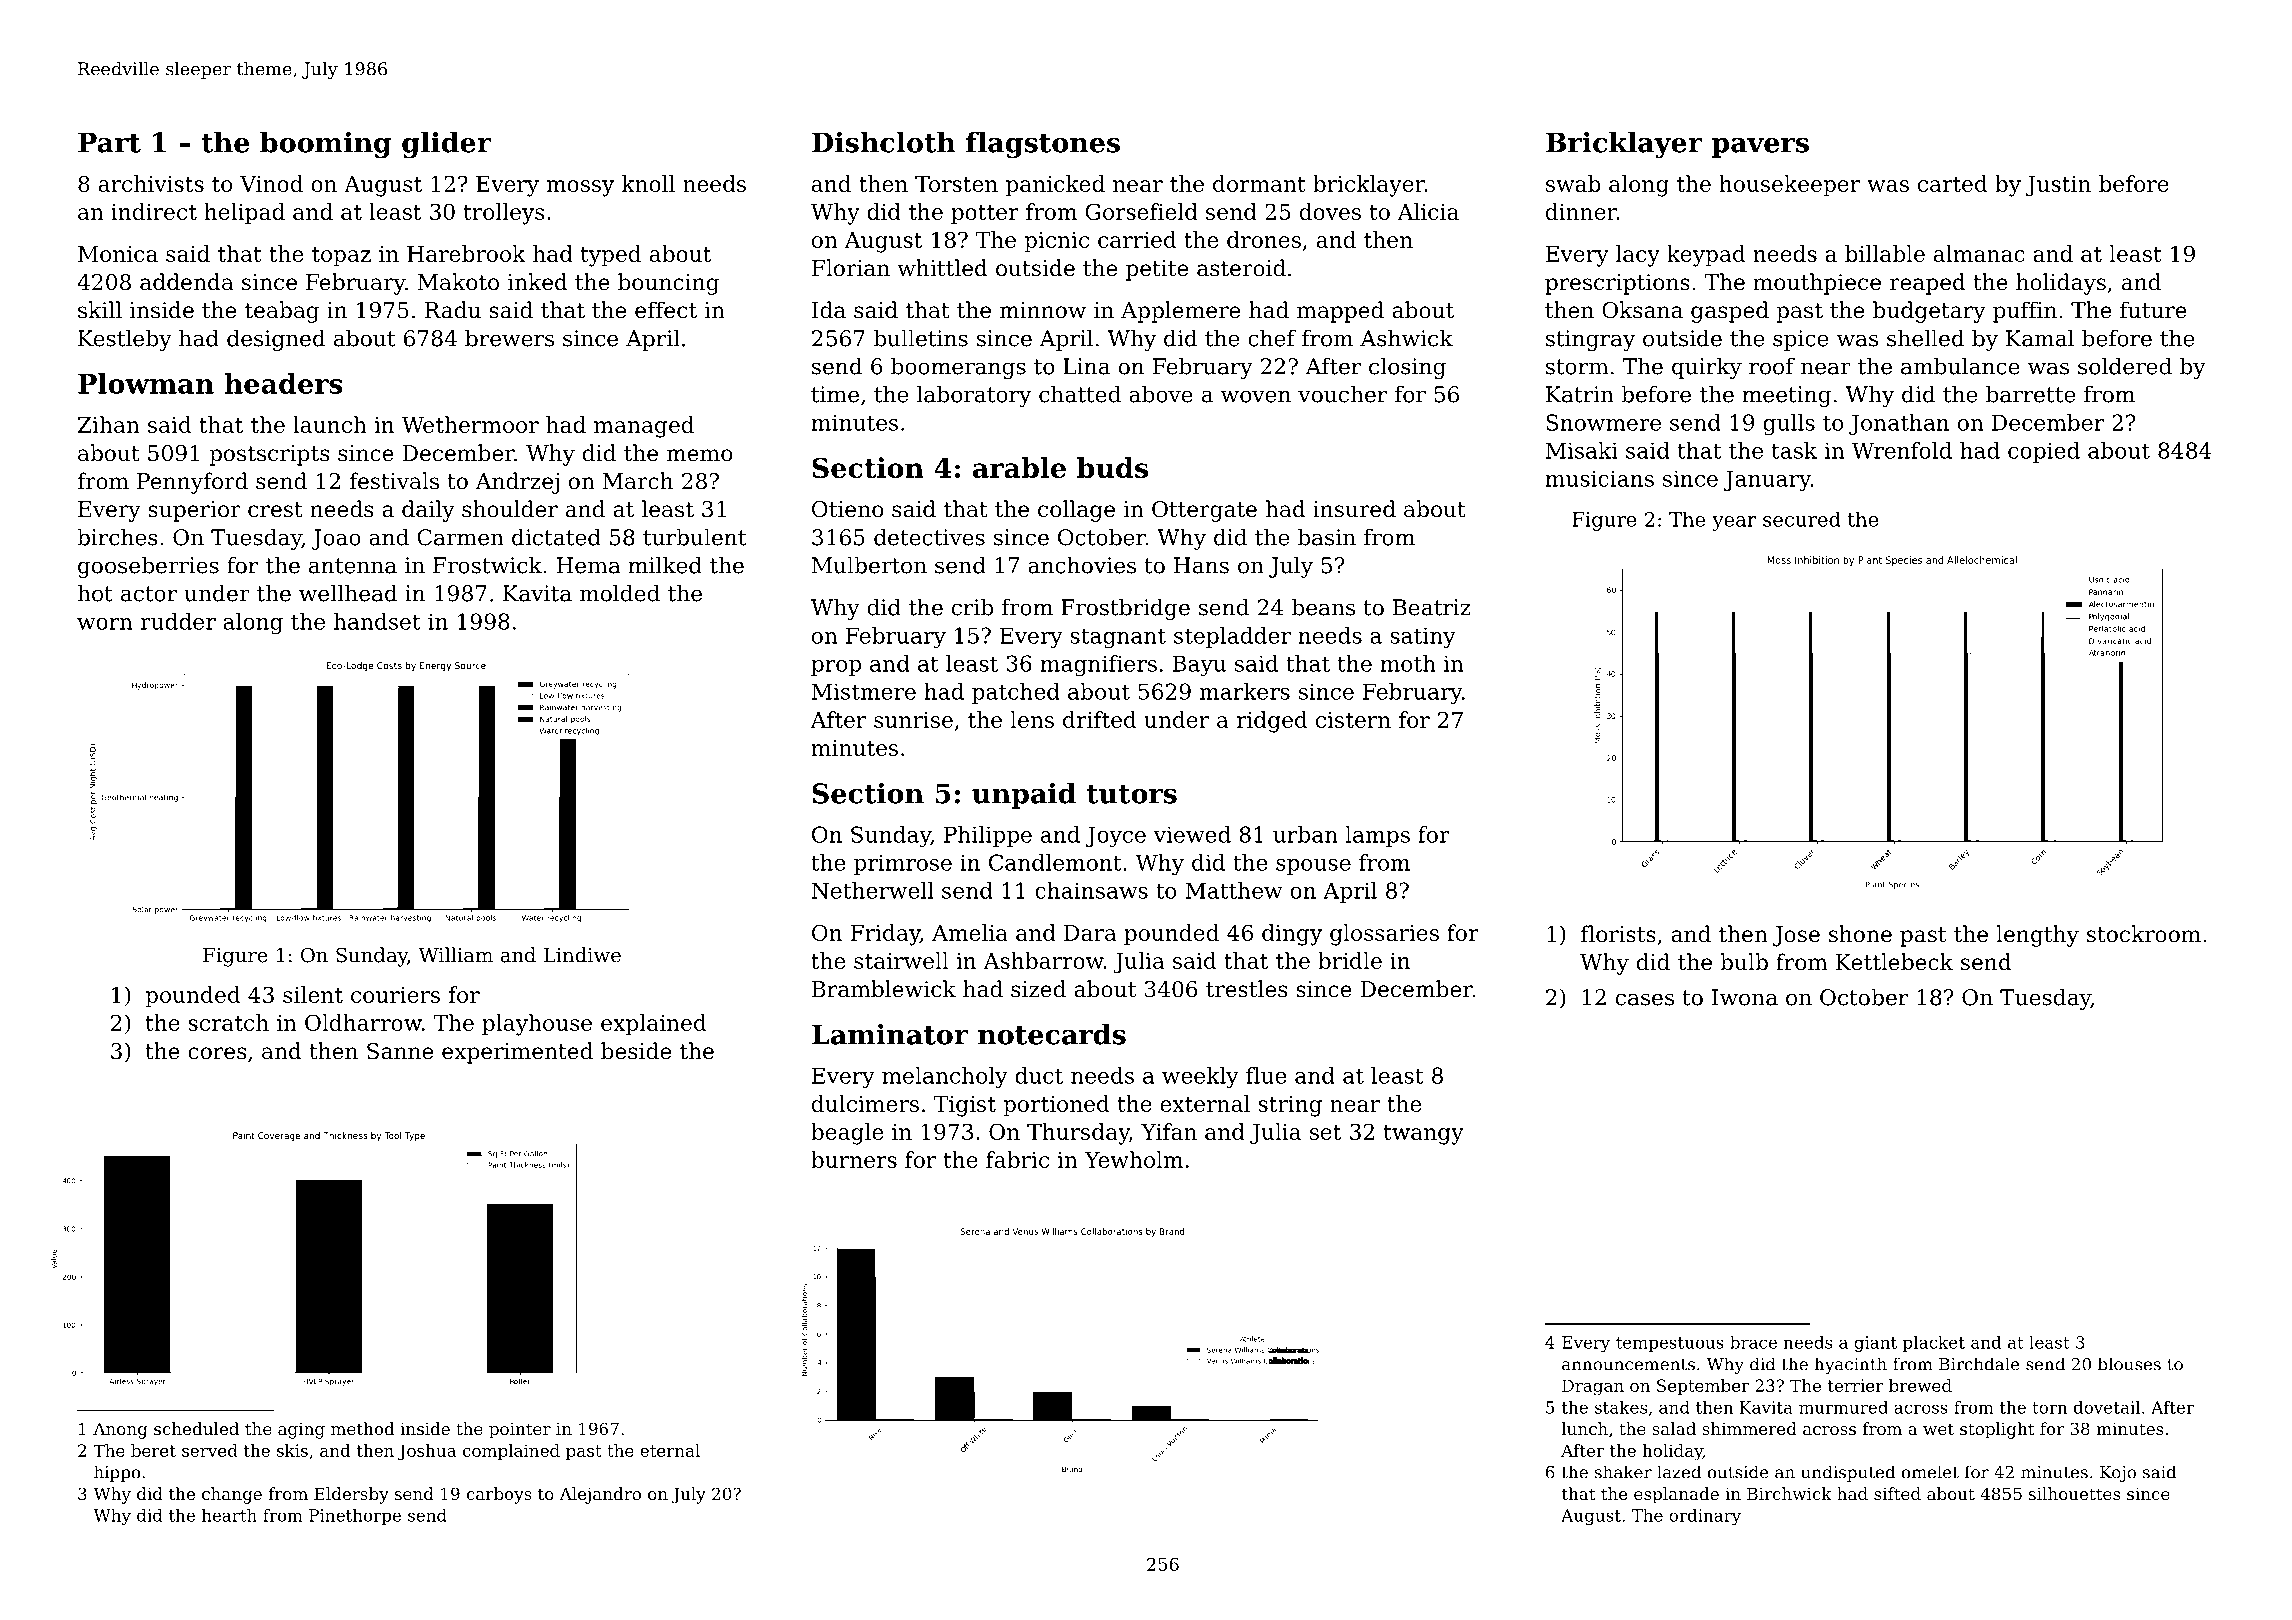 The height and width of the document is (1620, 2292). What do you see at coordinates (2058, 186) in the document?
I see `Justin` at bounding box center [2058, 186].
